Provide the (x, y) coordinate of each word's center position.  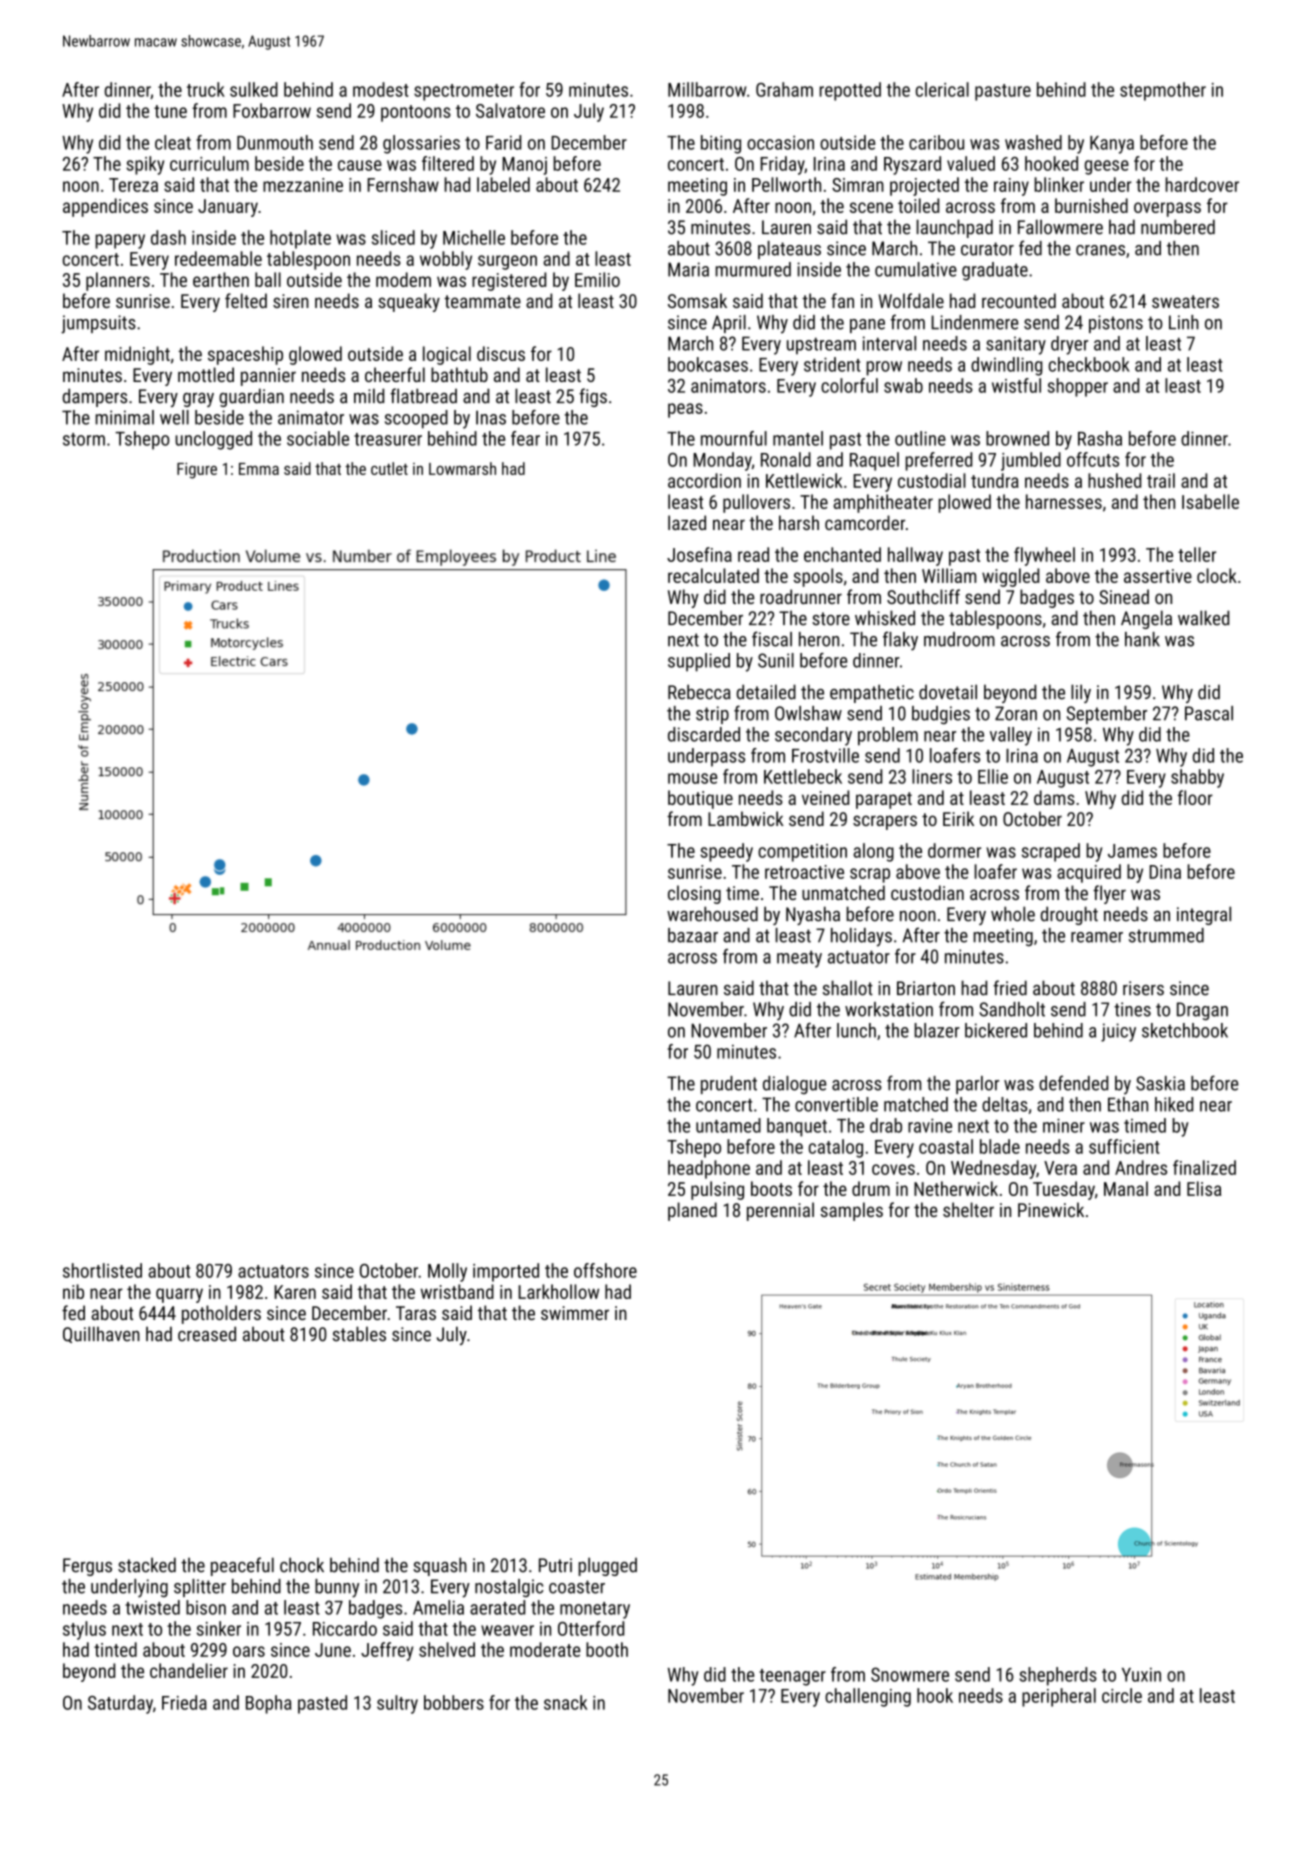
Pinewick (1051, 1209)
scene (871, 207)
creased (207, 1334)
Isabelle (1210, 501)
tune (170, 111)
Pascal (1209, 713)
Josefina (699, 554)
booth (607, 1649)
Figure (197, 471)
